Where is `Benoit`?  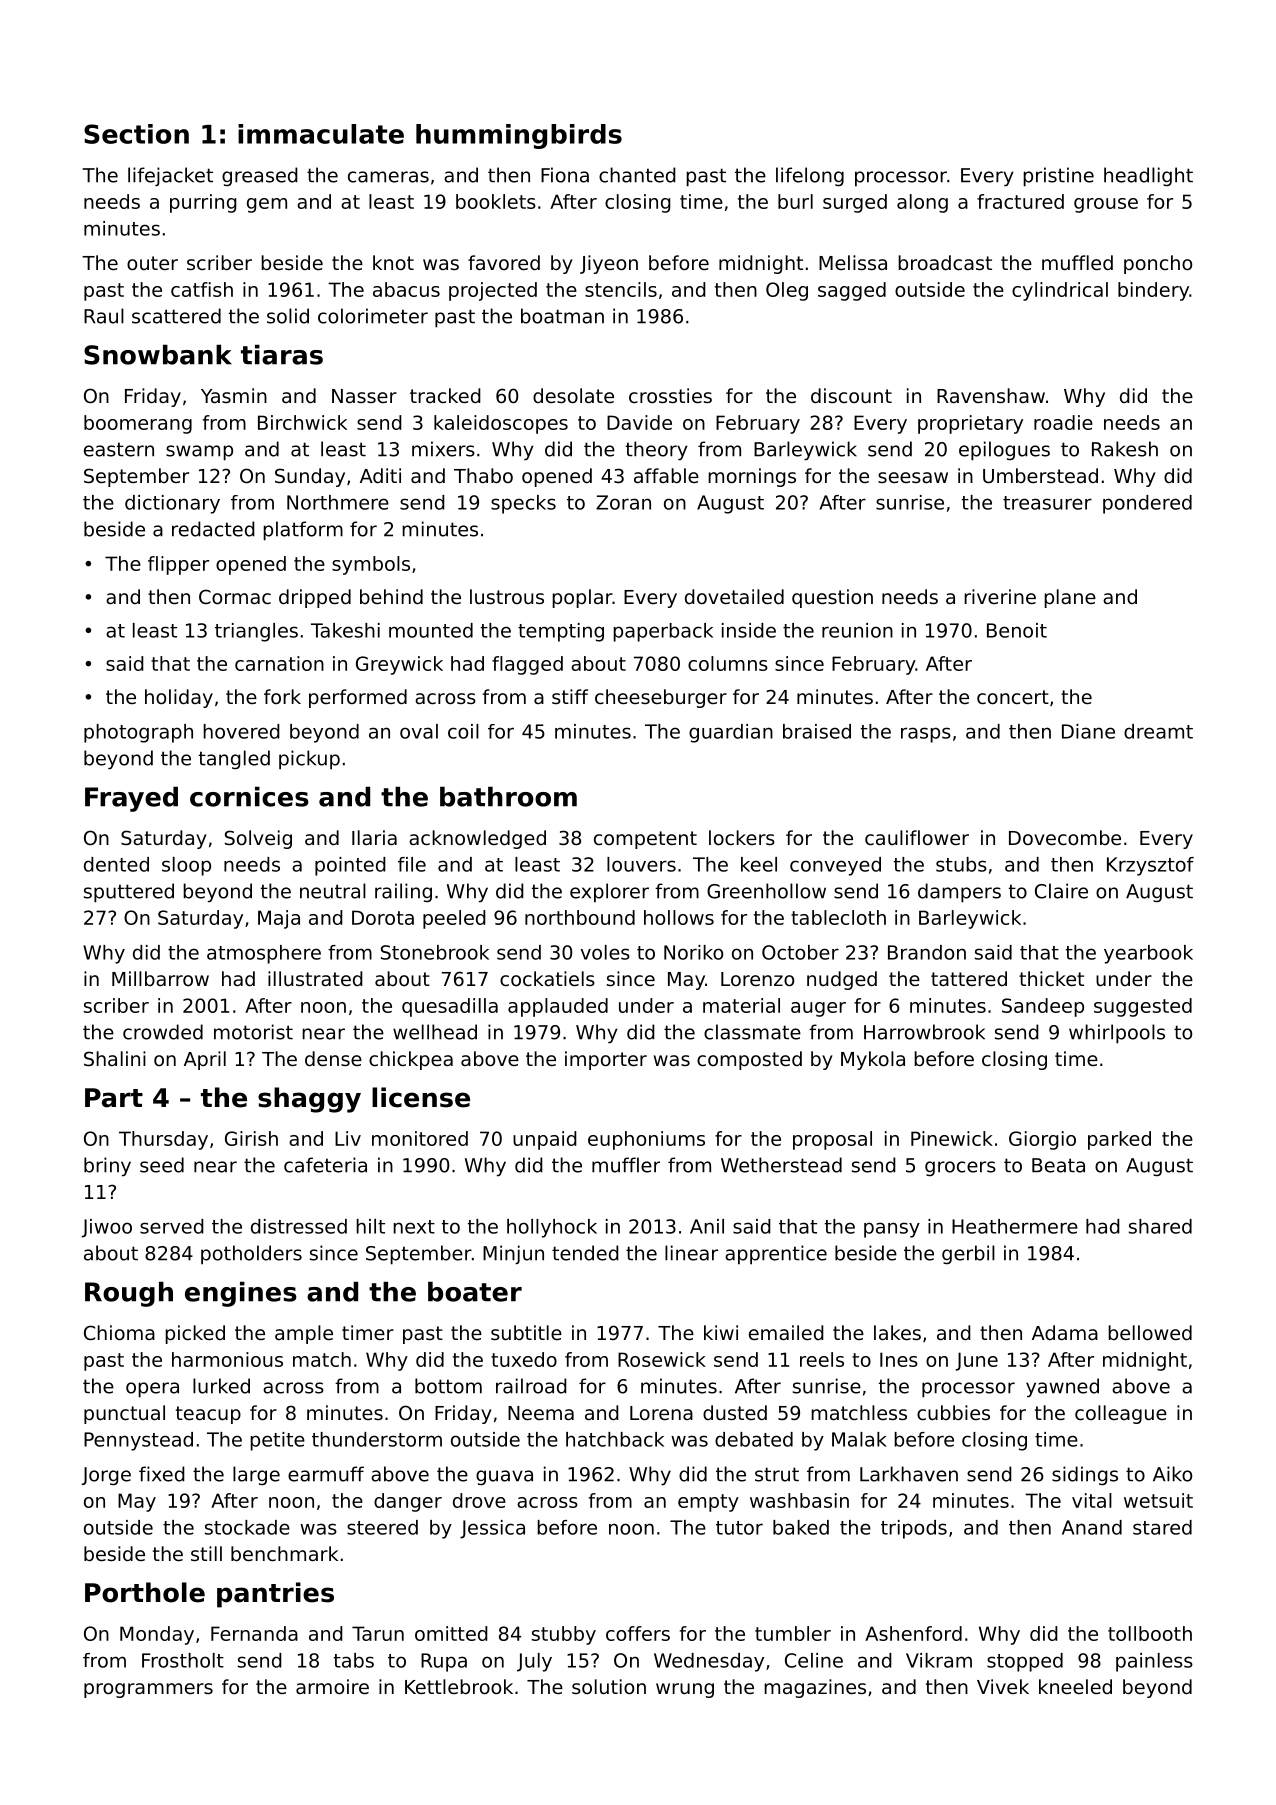
Benoit is located at coordinates (1017, 630).
